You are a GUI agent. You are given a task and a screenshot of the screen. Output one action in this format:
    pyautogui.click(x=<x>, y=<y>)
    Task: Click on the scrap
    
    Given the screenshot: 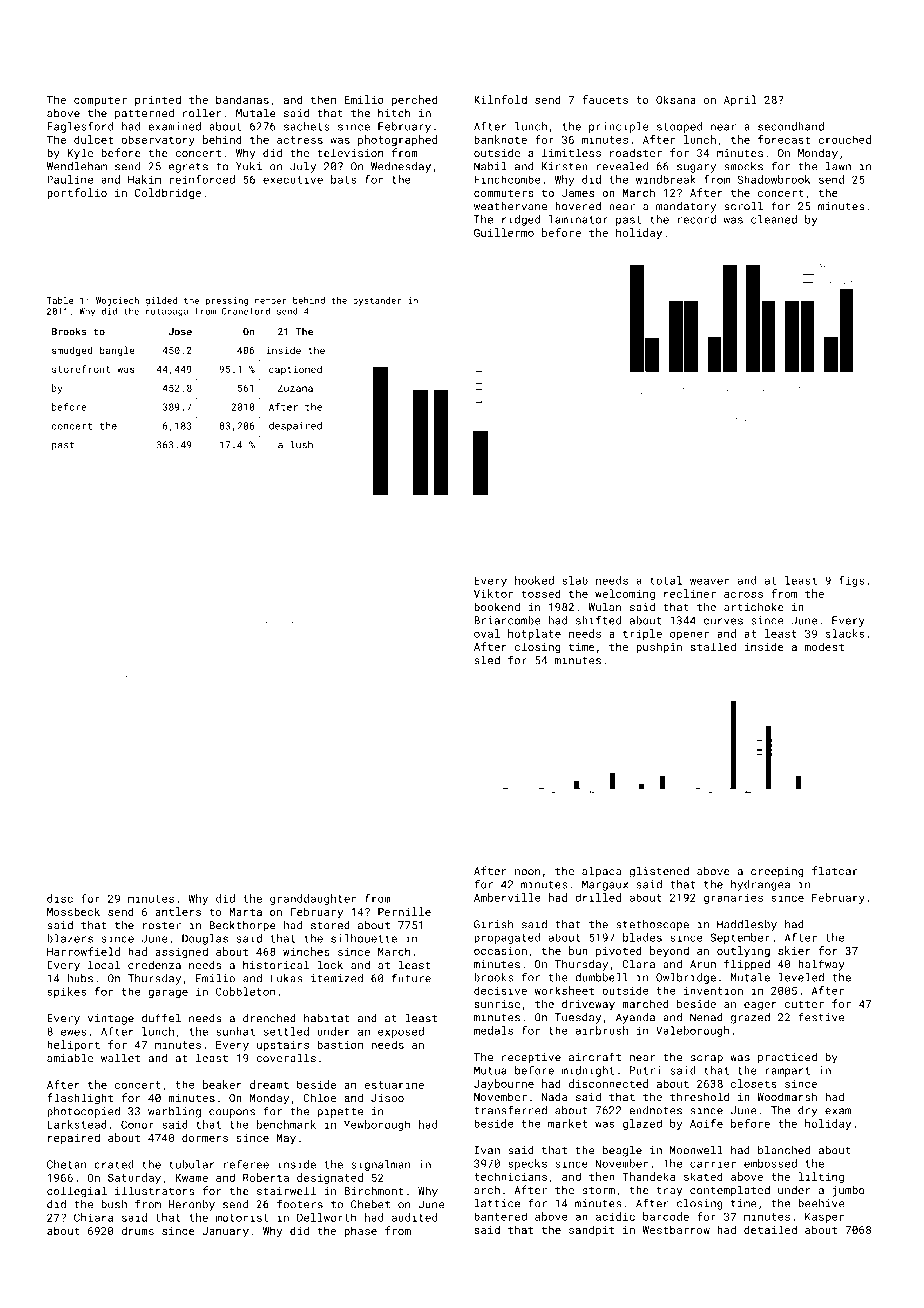 What is the action you would take?
    pyautogui.click(x=707, y=1059)
